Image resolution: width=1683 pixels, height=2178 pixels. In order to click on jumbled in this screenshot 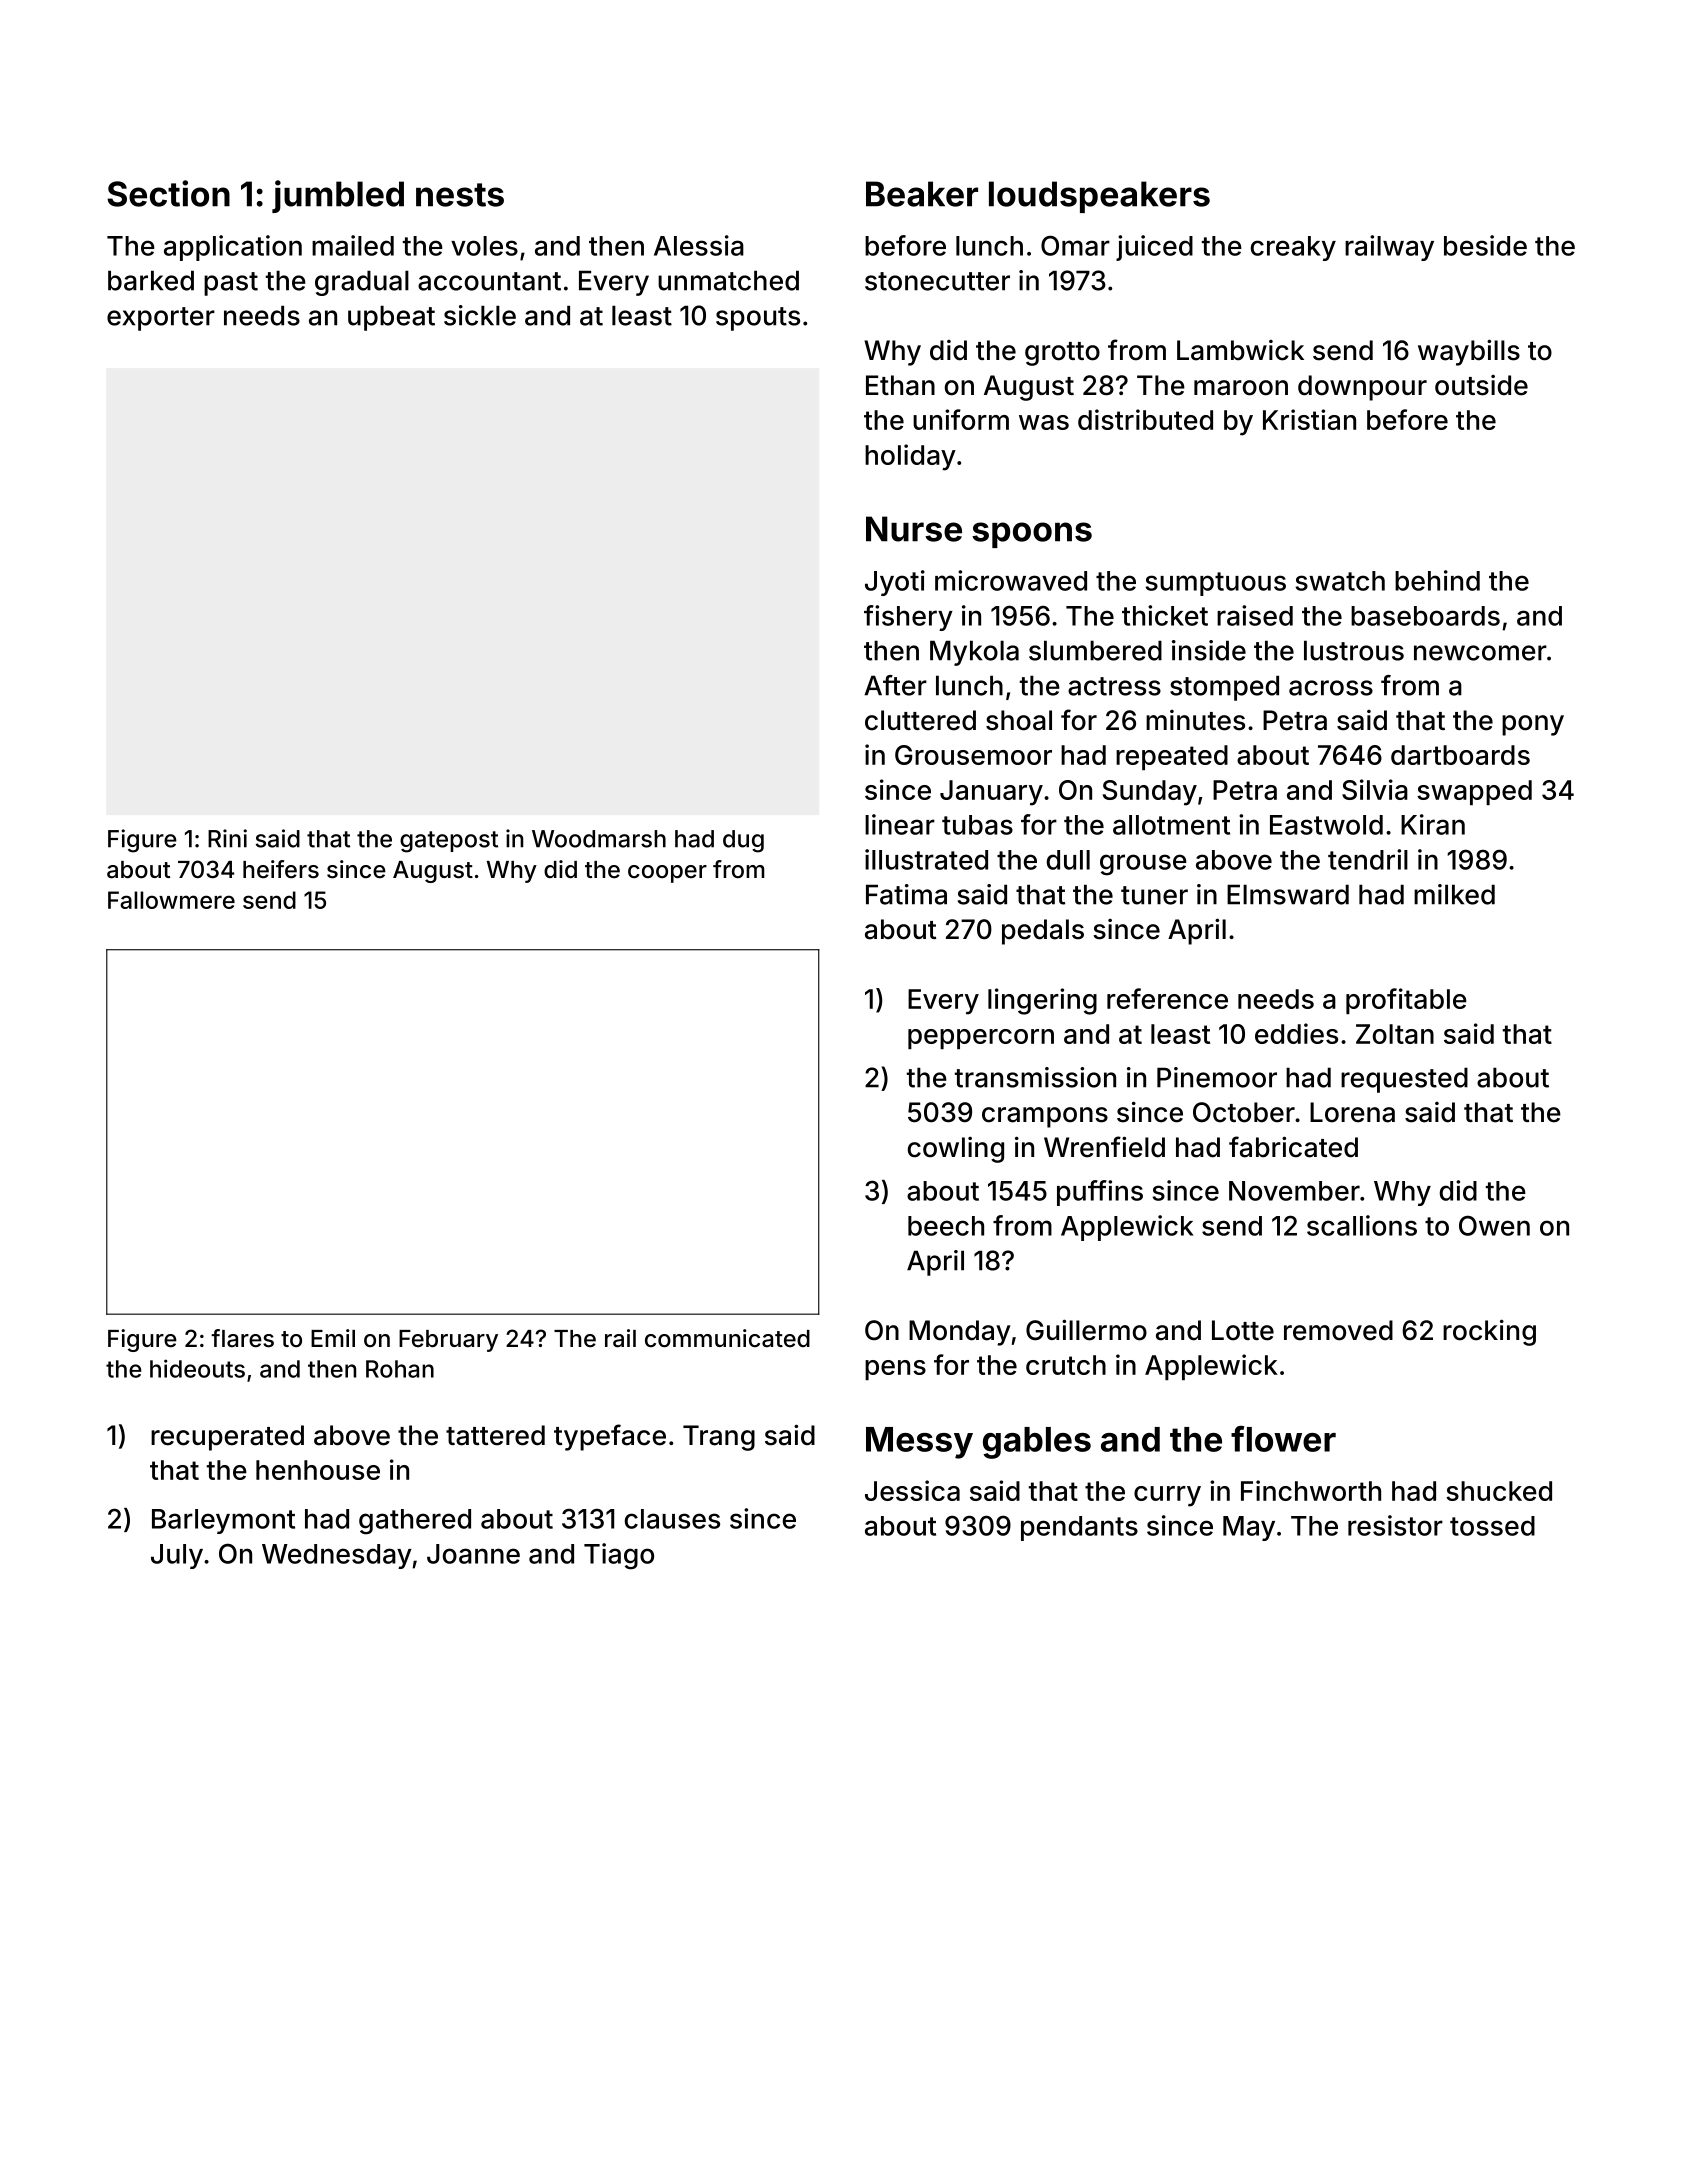, I will do `click(338, 196)`.
